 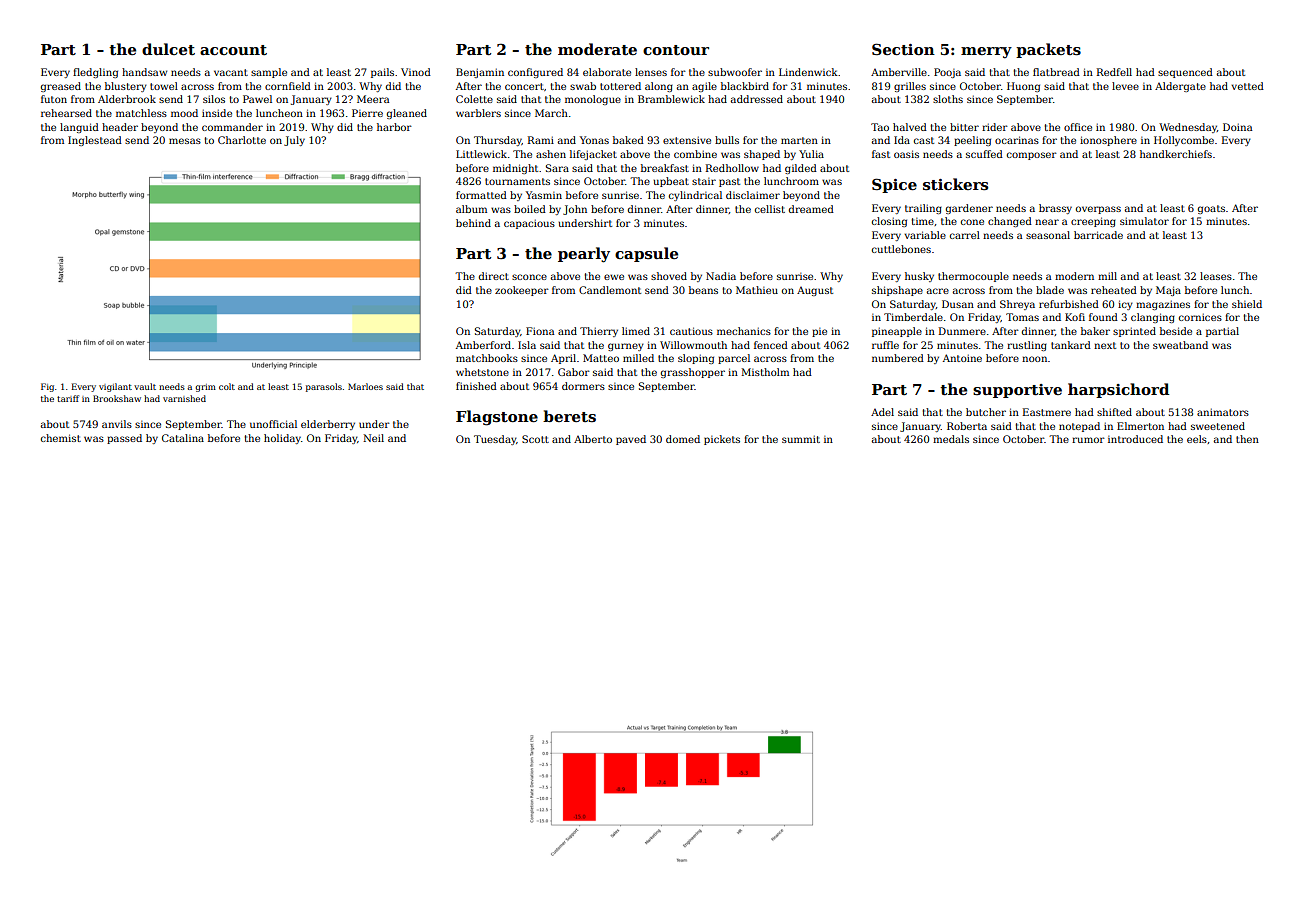 What do you see at coordinates (168, 49) in the document?
I see `dulcet` at bounding box center [168, 49].
